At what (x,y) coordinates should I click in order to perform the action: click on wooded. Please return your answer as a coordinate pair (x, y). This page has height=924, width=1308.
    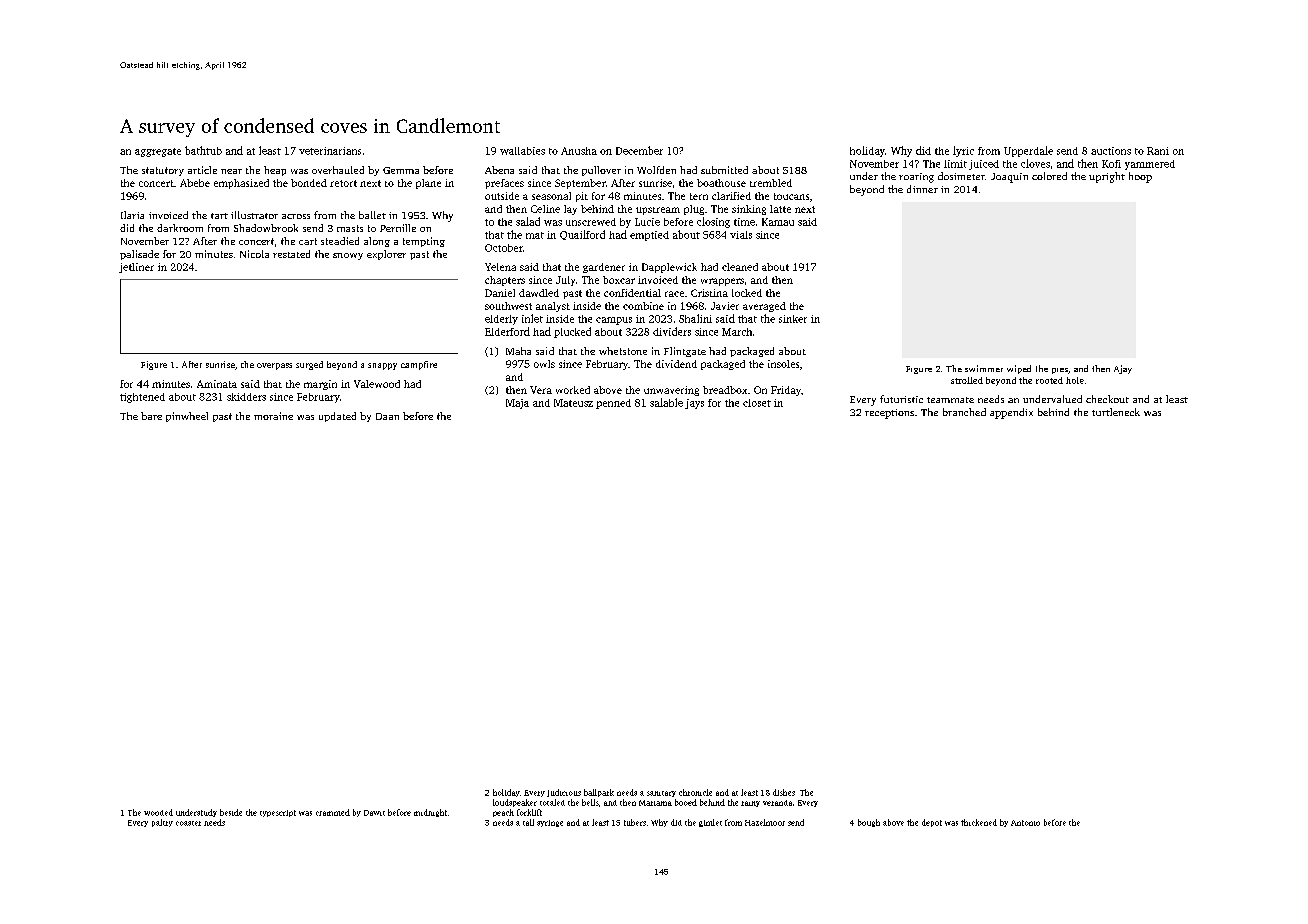
    Looking at the image, I should click on (158, 812).
